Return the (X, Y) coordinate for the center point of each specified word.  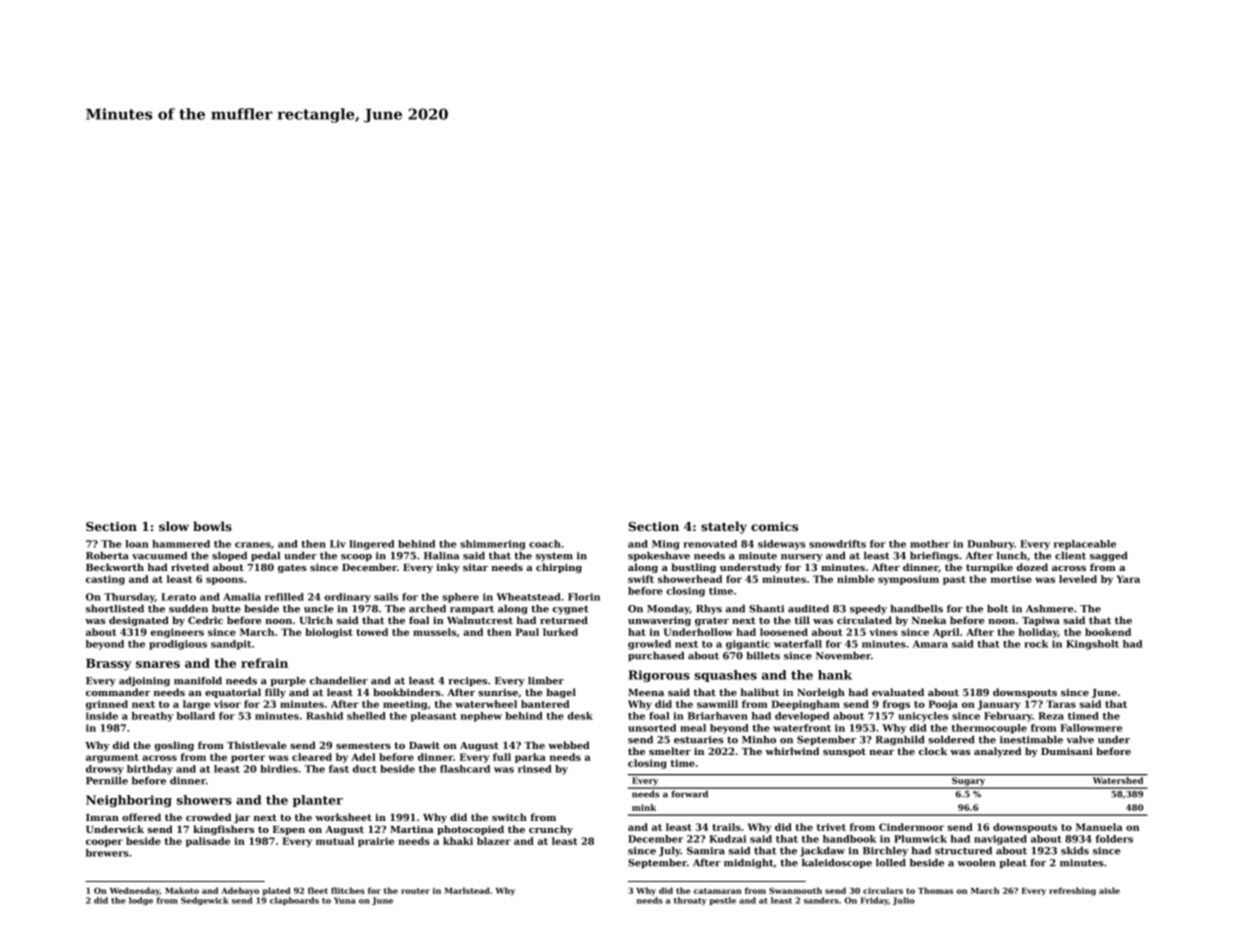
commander (118, 692)
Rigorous (659, 676)
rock (1036, 644)
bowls (212, 526)
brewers (107, 853)
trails (726, 827)
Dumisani (1067, 751)
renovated (710, 544)
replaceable (1085, 545)
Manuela (1099, 827)
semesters (363, 745)
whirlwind (792, 751)
